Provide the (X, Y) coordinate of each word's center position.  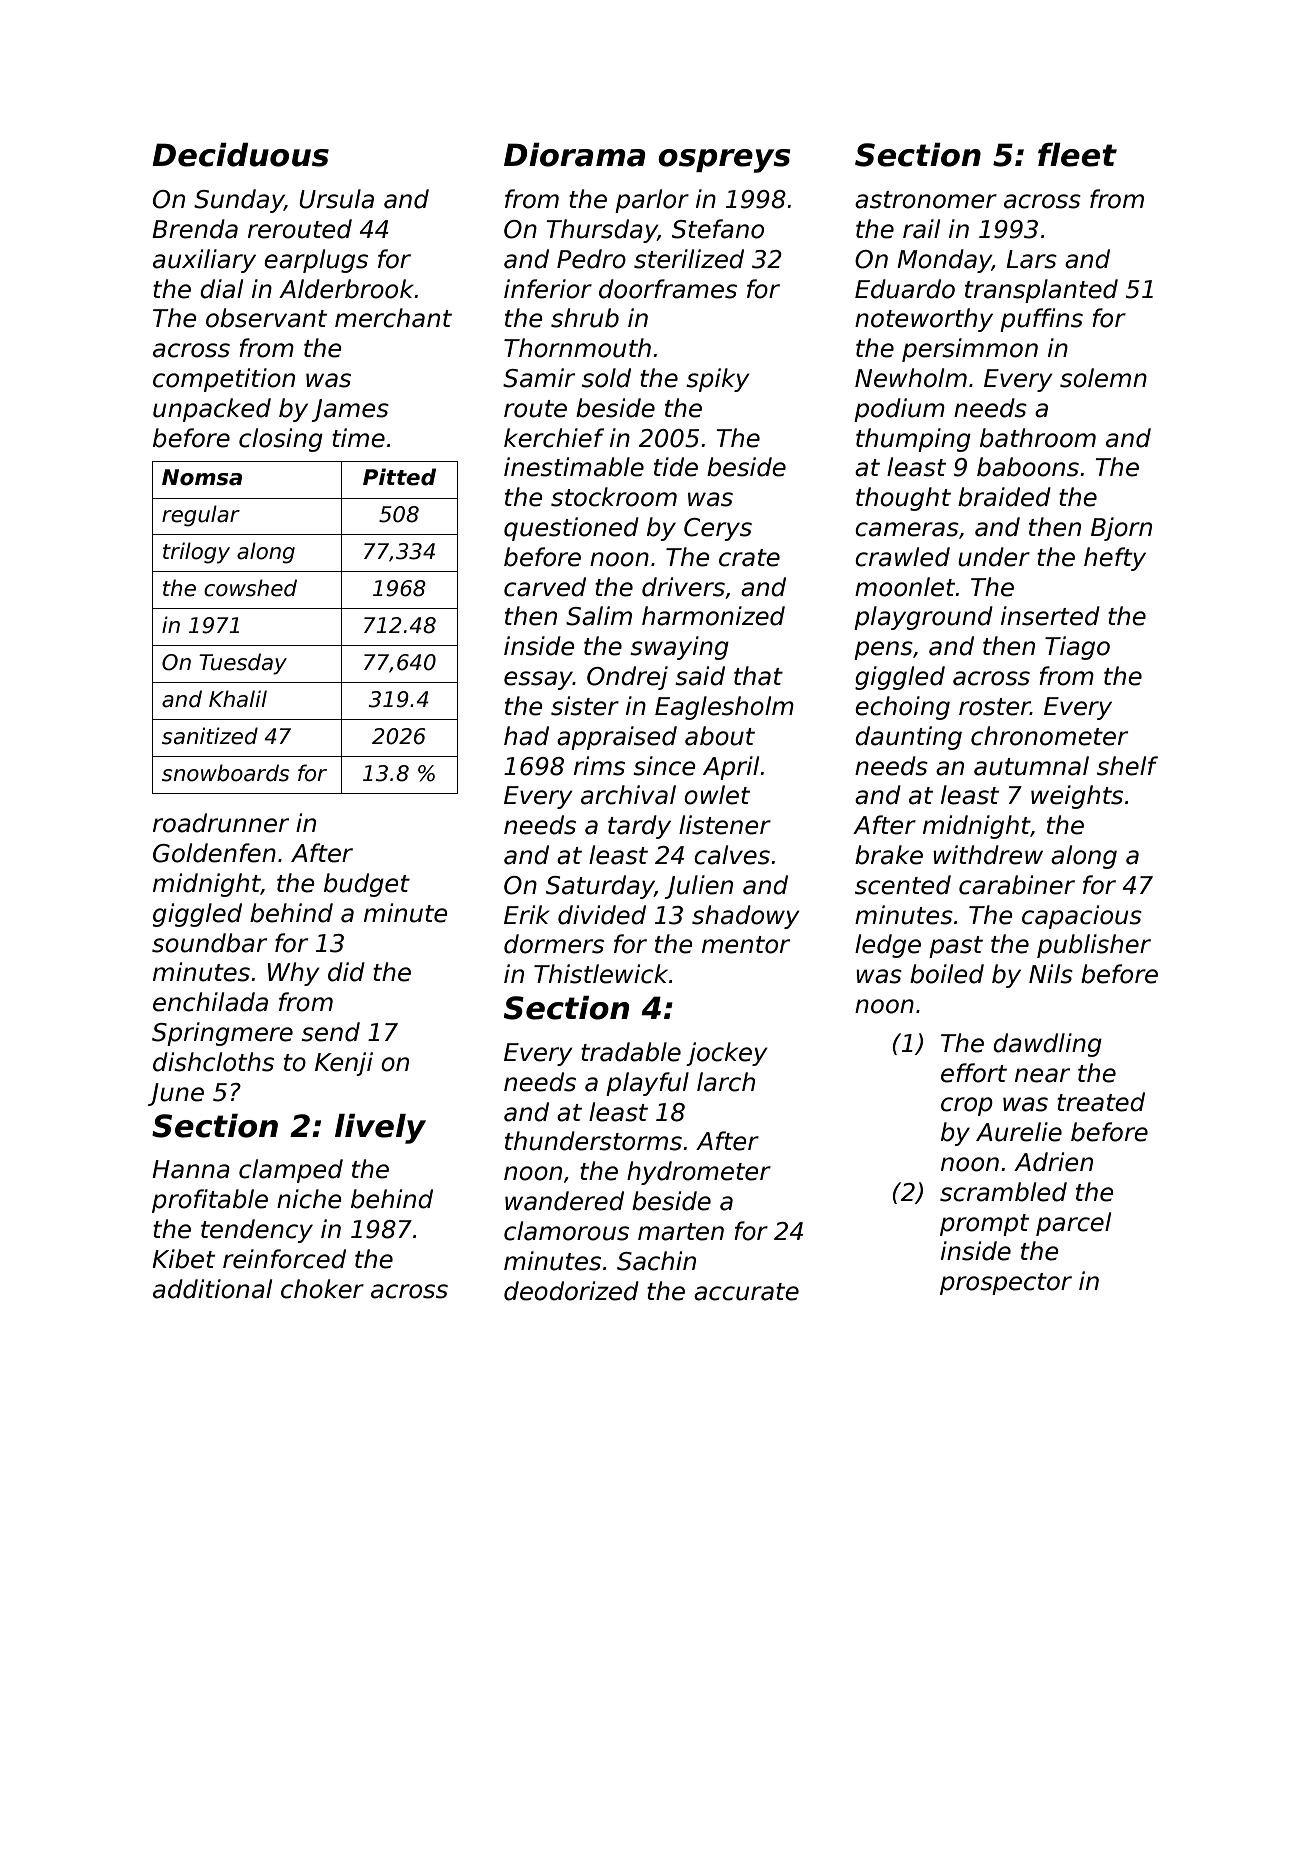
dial (221, 289)
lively (380, 1129)
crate (749, 558)
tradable (631, 1052)
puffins (1041, 320)
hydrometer (699, 1173)
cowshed (250, 588)
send (330, 1032)
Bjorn (1121, 529)
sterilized (689, 259)
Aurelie (1019, 1132)
